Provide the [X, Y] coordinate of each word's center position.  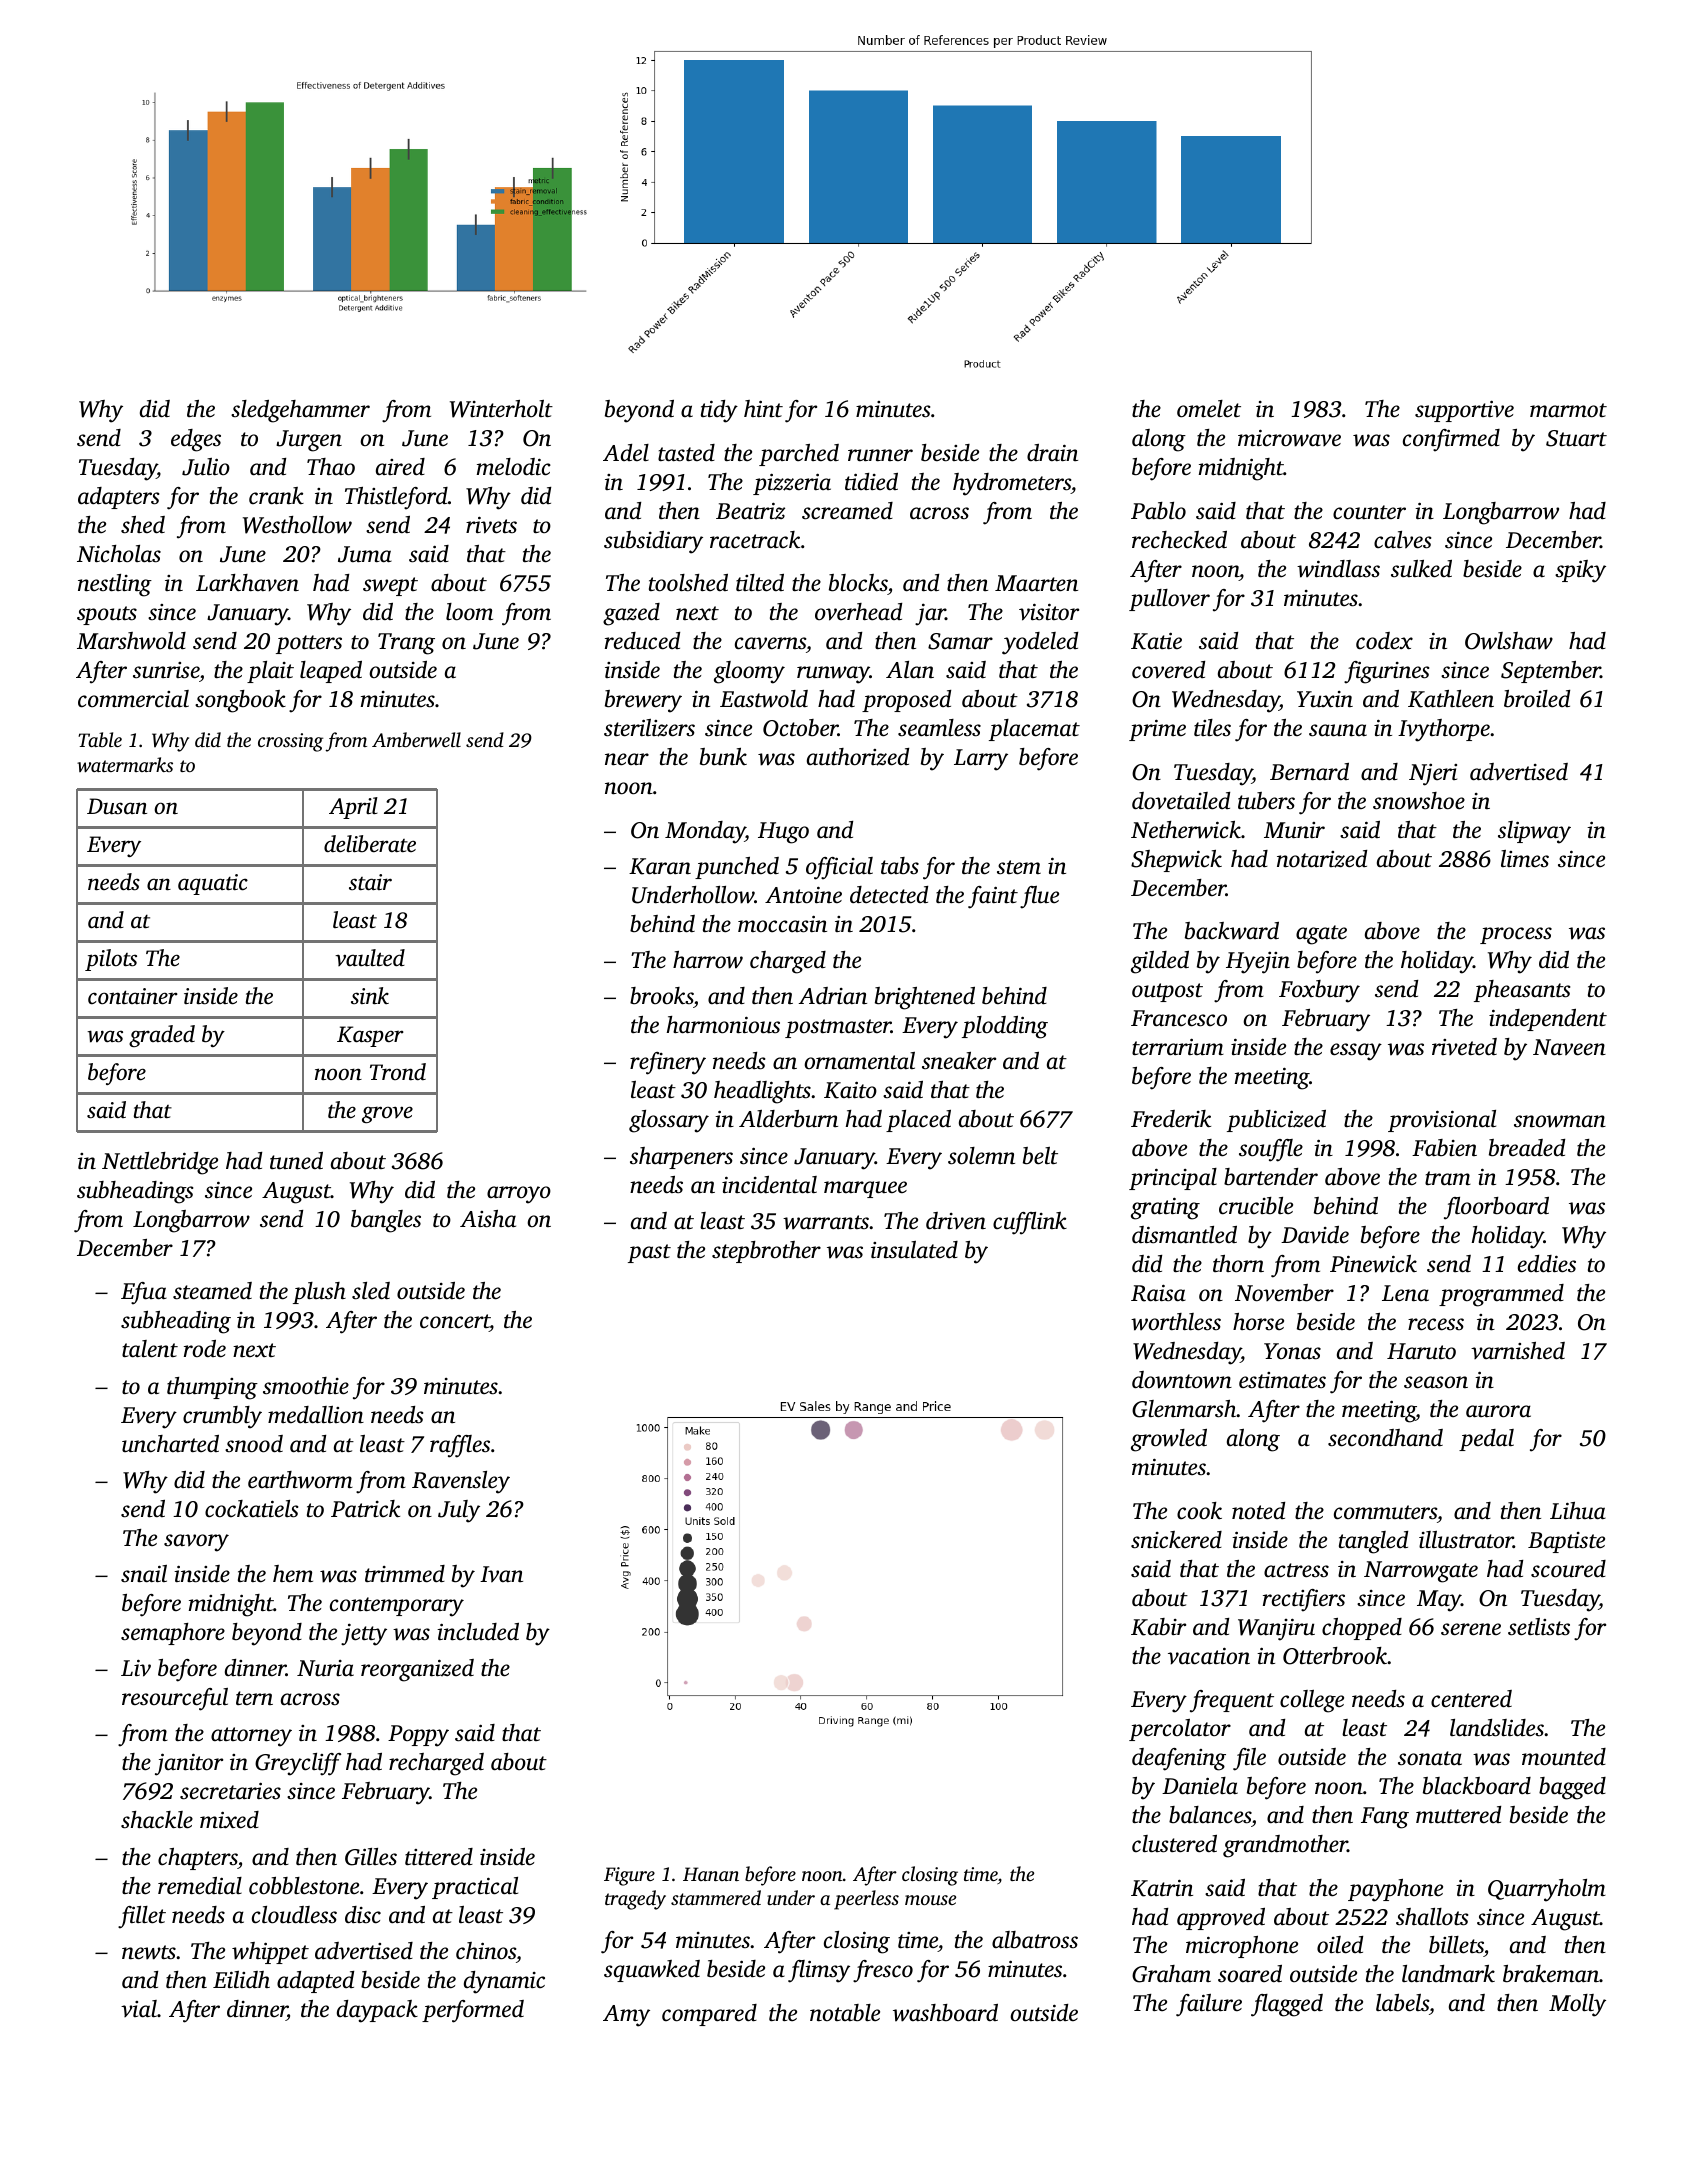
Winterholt [501, 409]
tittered [439, 1856]
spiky [1580, 571]
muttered [1458, 1815]
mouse [930, 1900]
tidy [719, 411]
